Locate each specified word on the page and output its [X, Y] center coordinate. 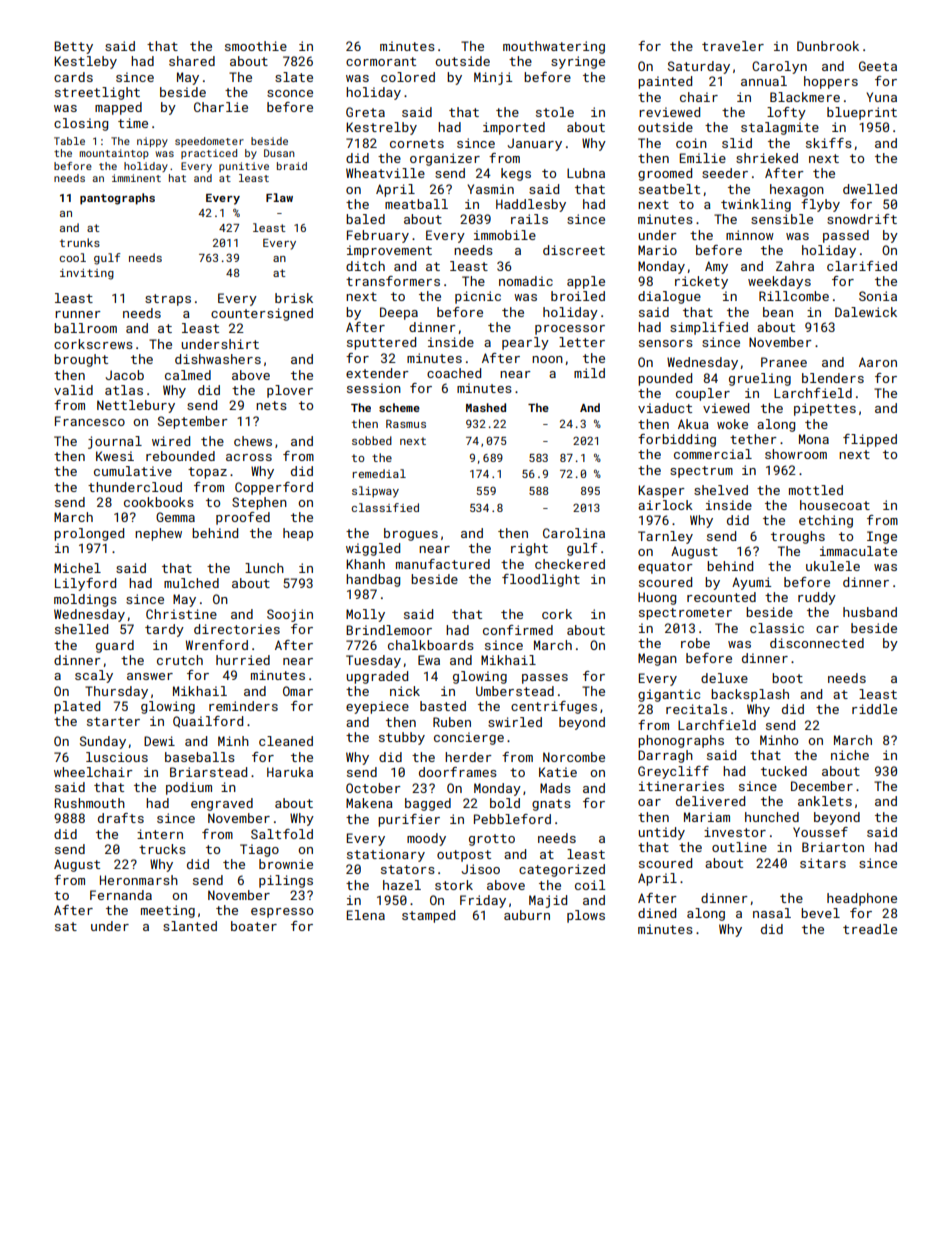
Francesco [90, 421]
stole [555, 112]
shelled [81, 629]
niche [850, 755]
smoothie [256, 46]
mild [589, 373]
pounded [665, 379]
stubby [402, 738]
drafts [121, 818]
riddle [874, 709]
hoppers [831, 82]
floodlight [541, 580]
